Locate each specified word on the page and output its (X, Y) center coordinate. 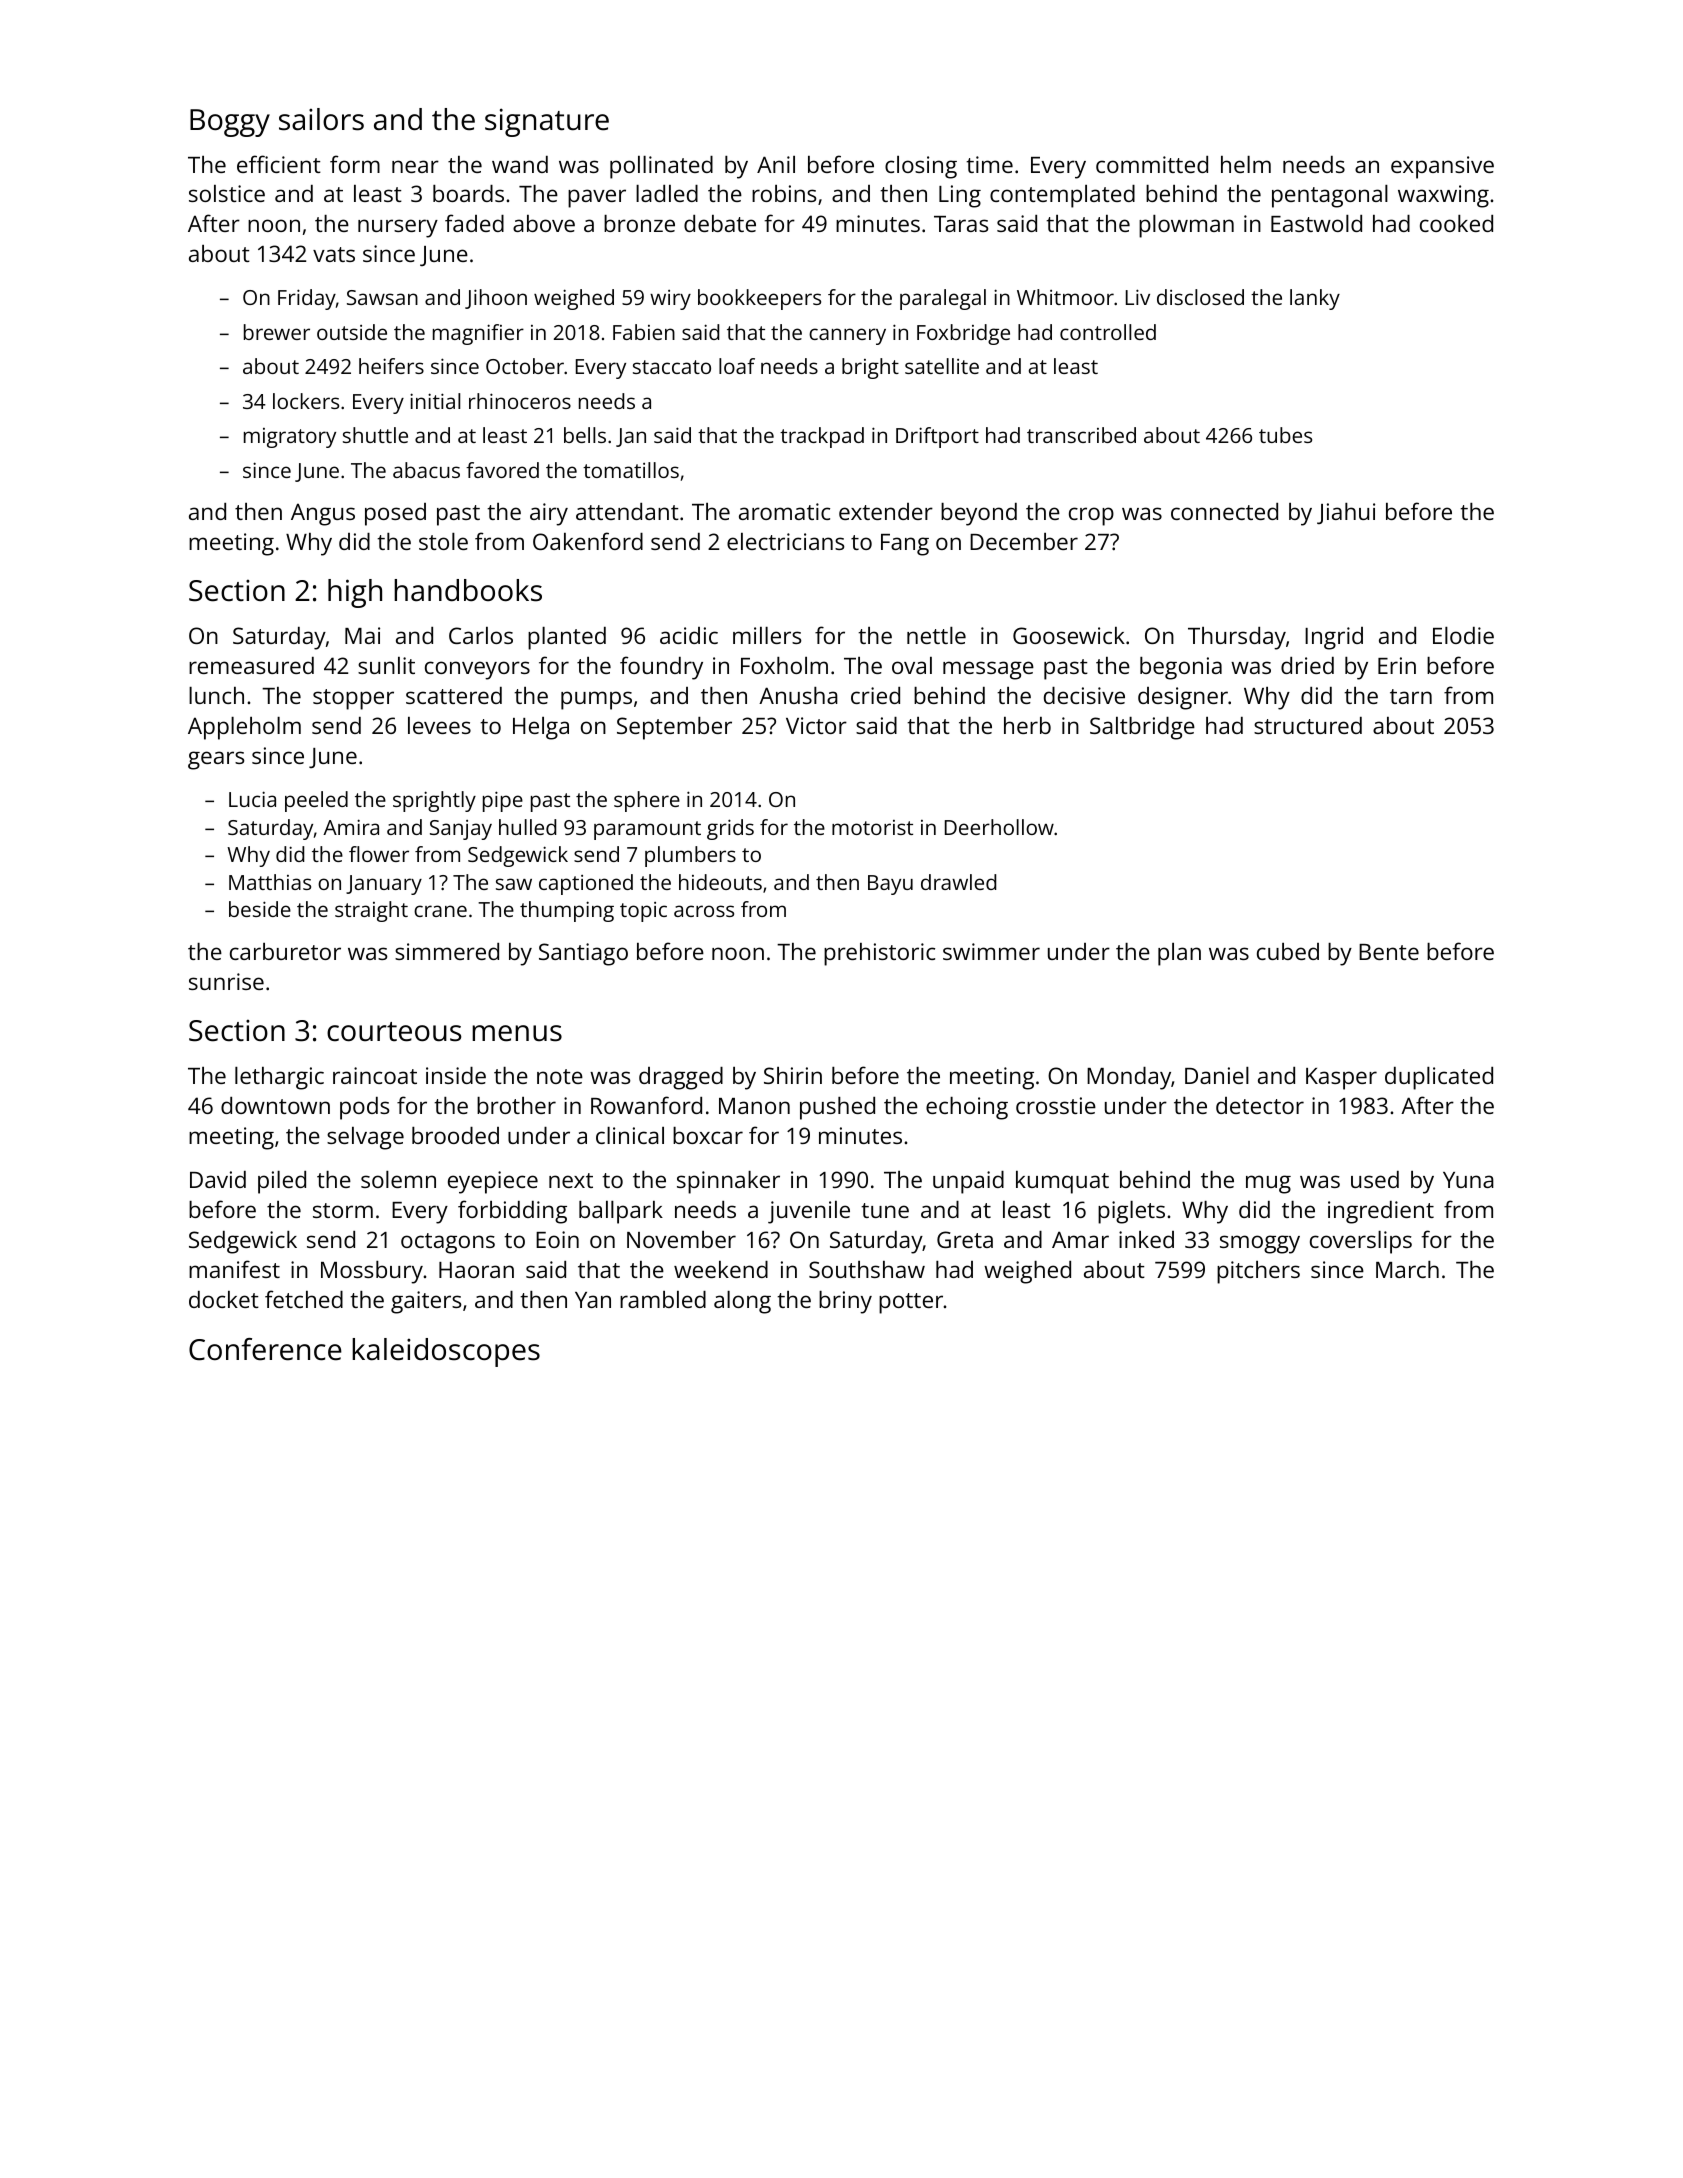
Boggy (230, 123)
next (571, 1180)
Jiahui (1346, 513)
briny (845, 1302)
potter (911, 1303)
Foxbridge (963, 334)
